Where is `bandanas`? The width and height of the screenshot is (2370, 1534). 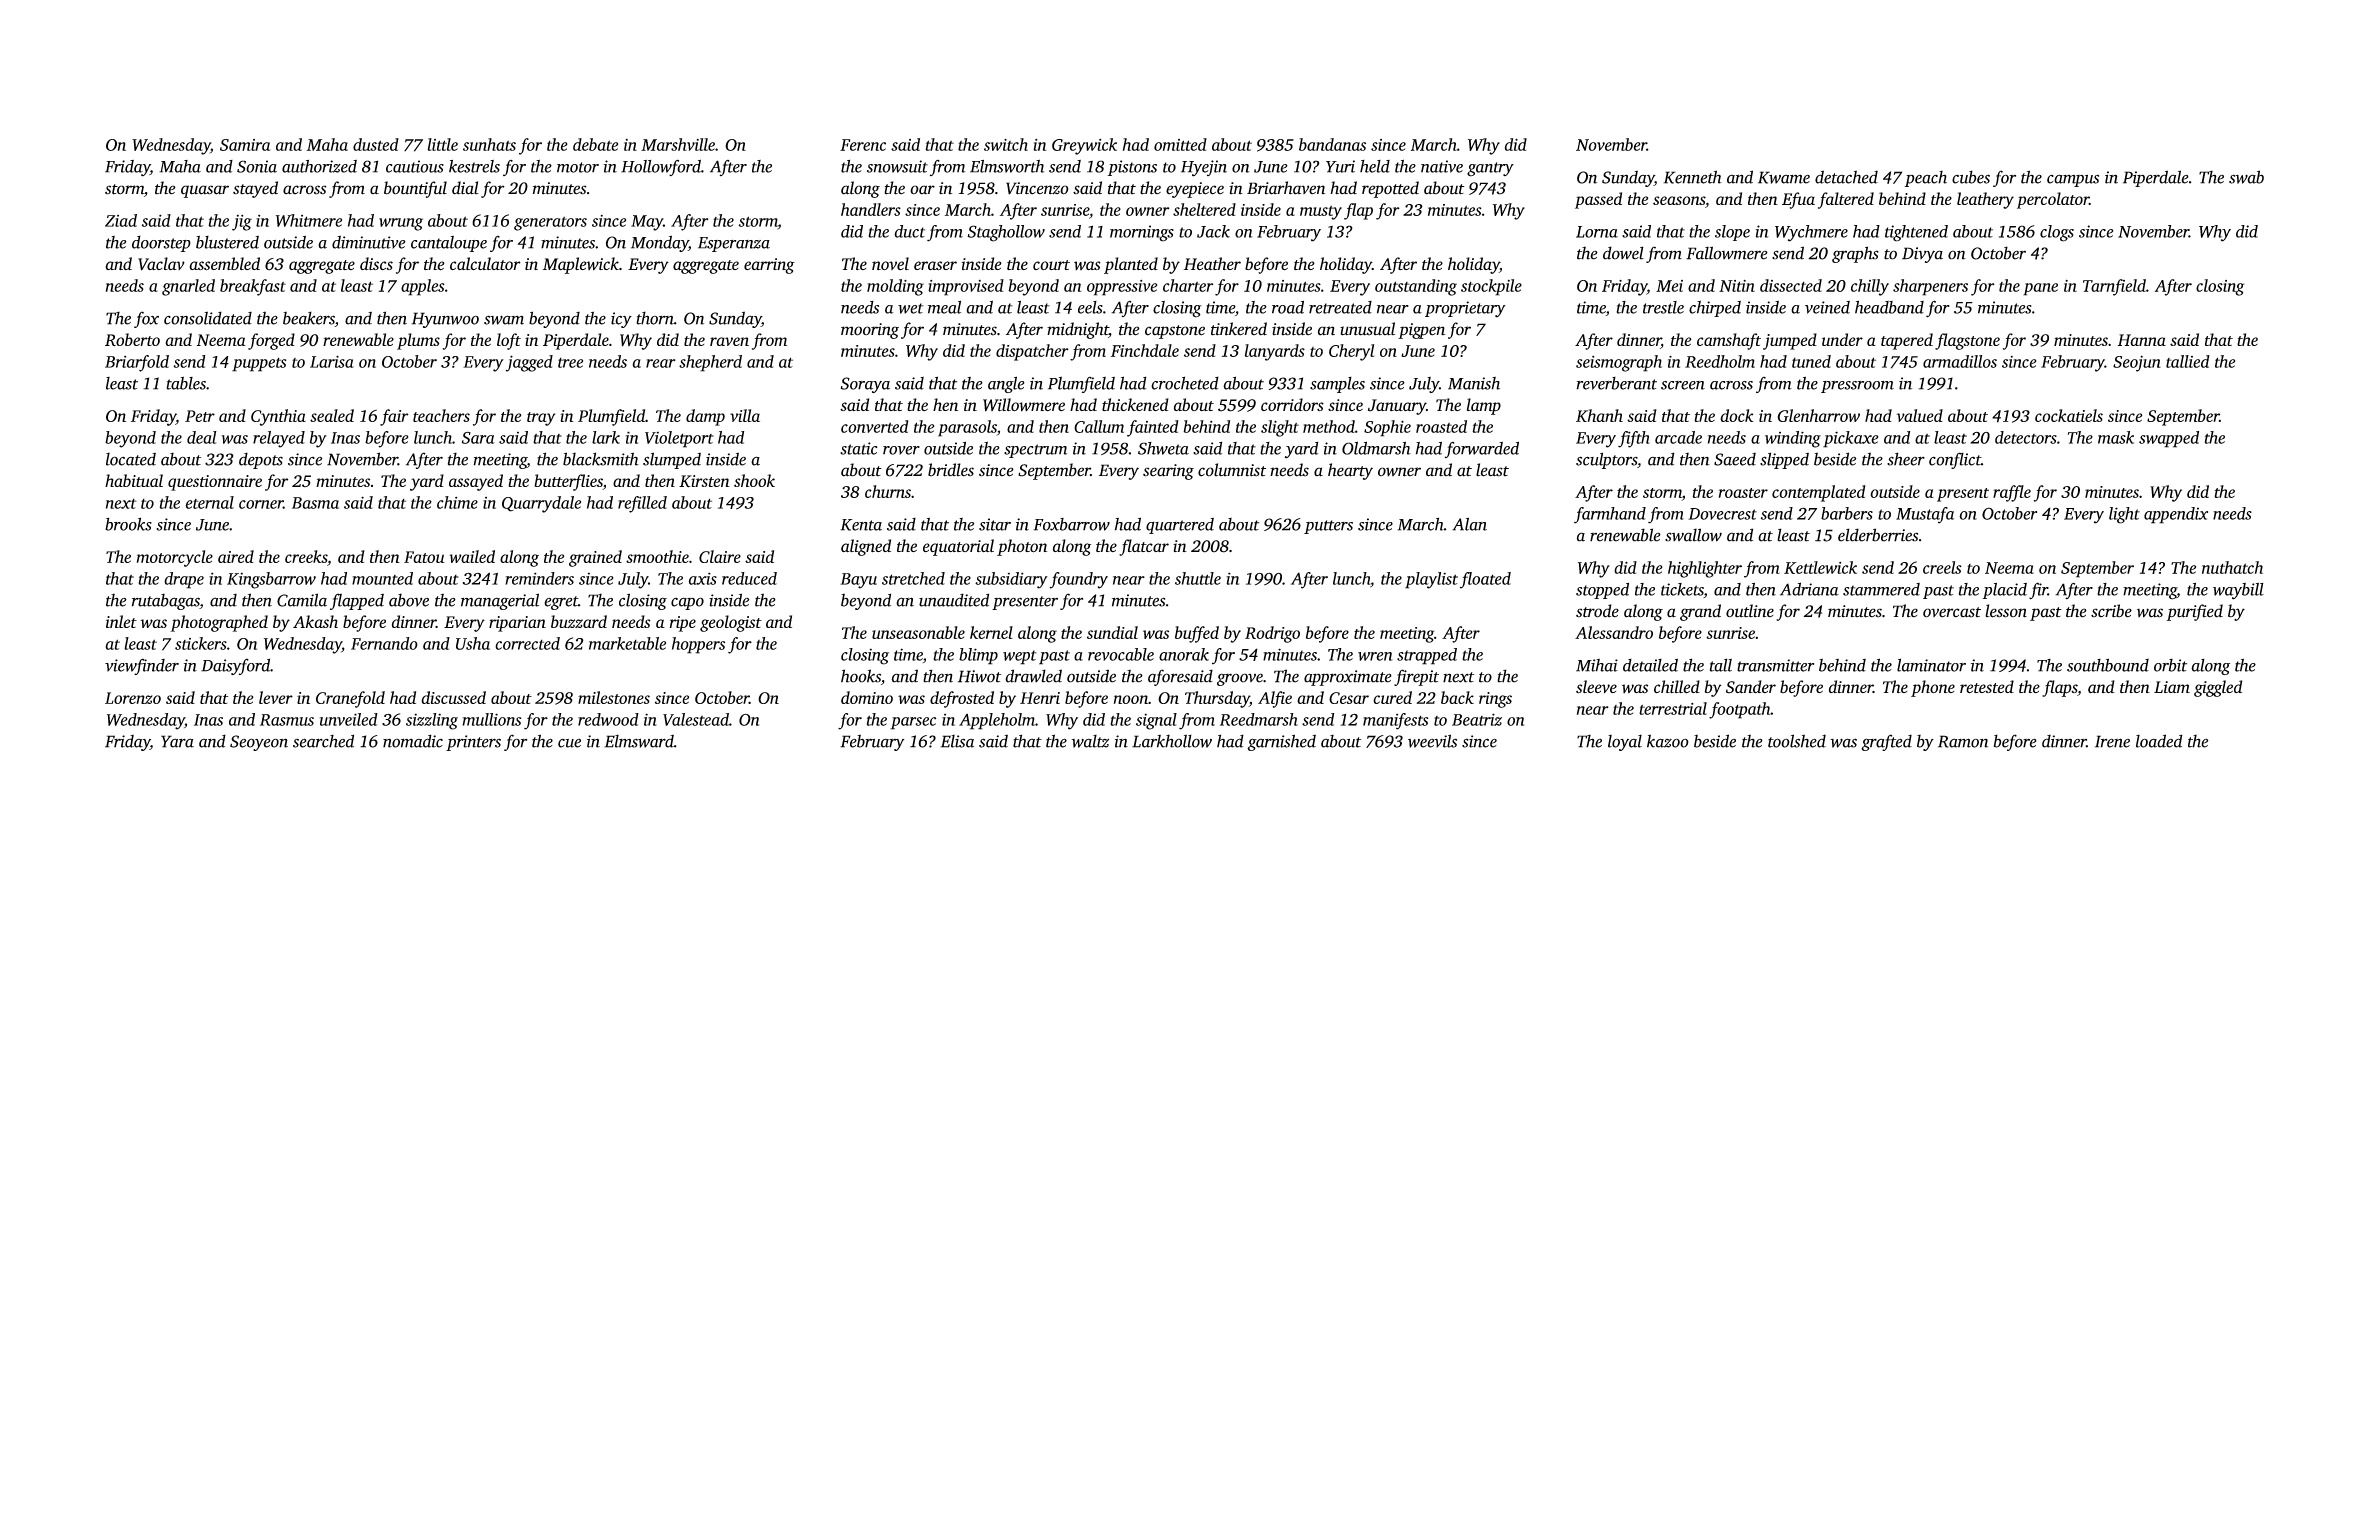
bandanas is located at coordinates (1332, 144).
